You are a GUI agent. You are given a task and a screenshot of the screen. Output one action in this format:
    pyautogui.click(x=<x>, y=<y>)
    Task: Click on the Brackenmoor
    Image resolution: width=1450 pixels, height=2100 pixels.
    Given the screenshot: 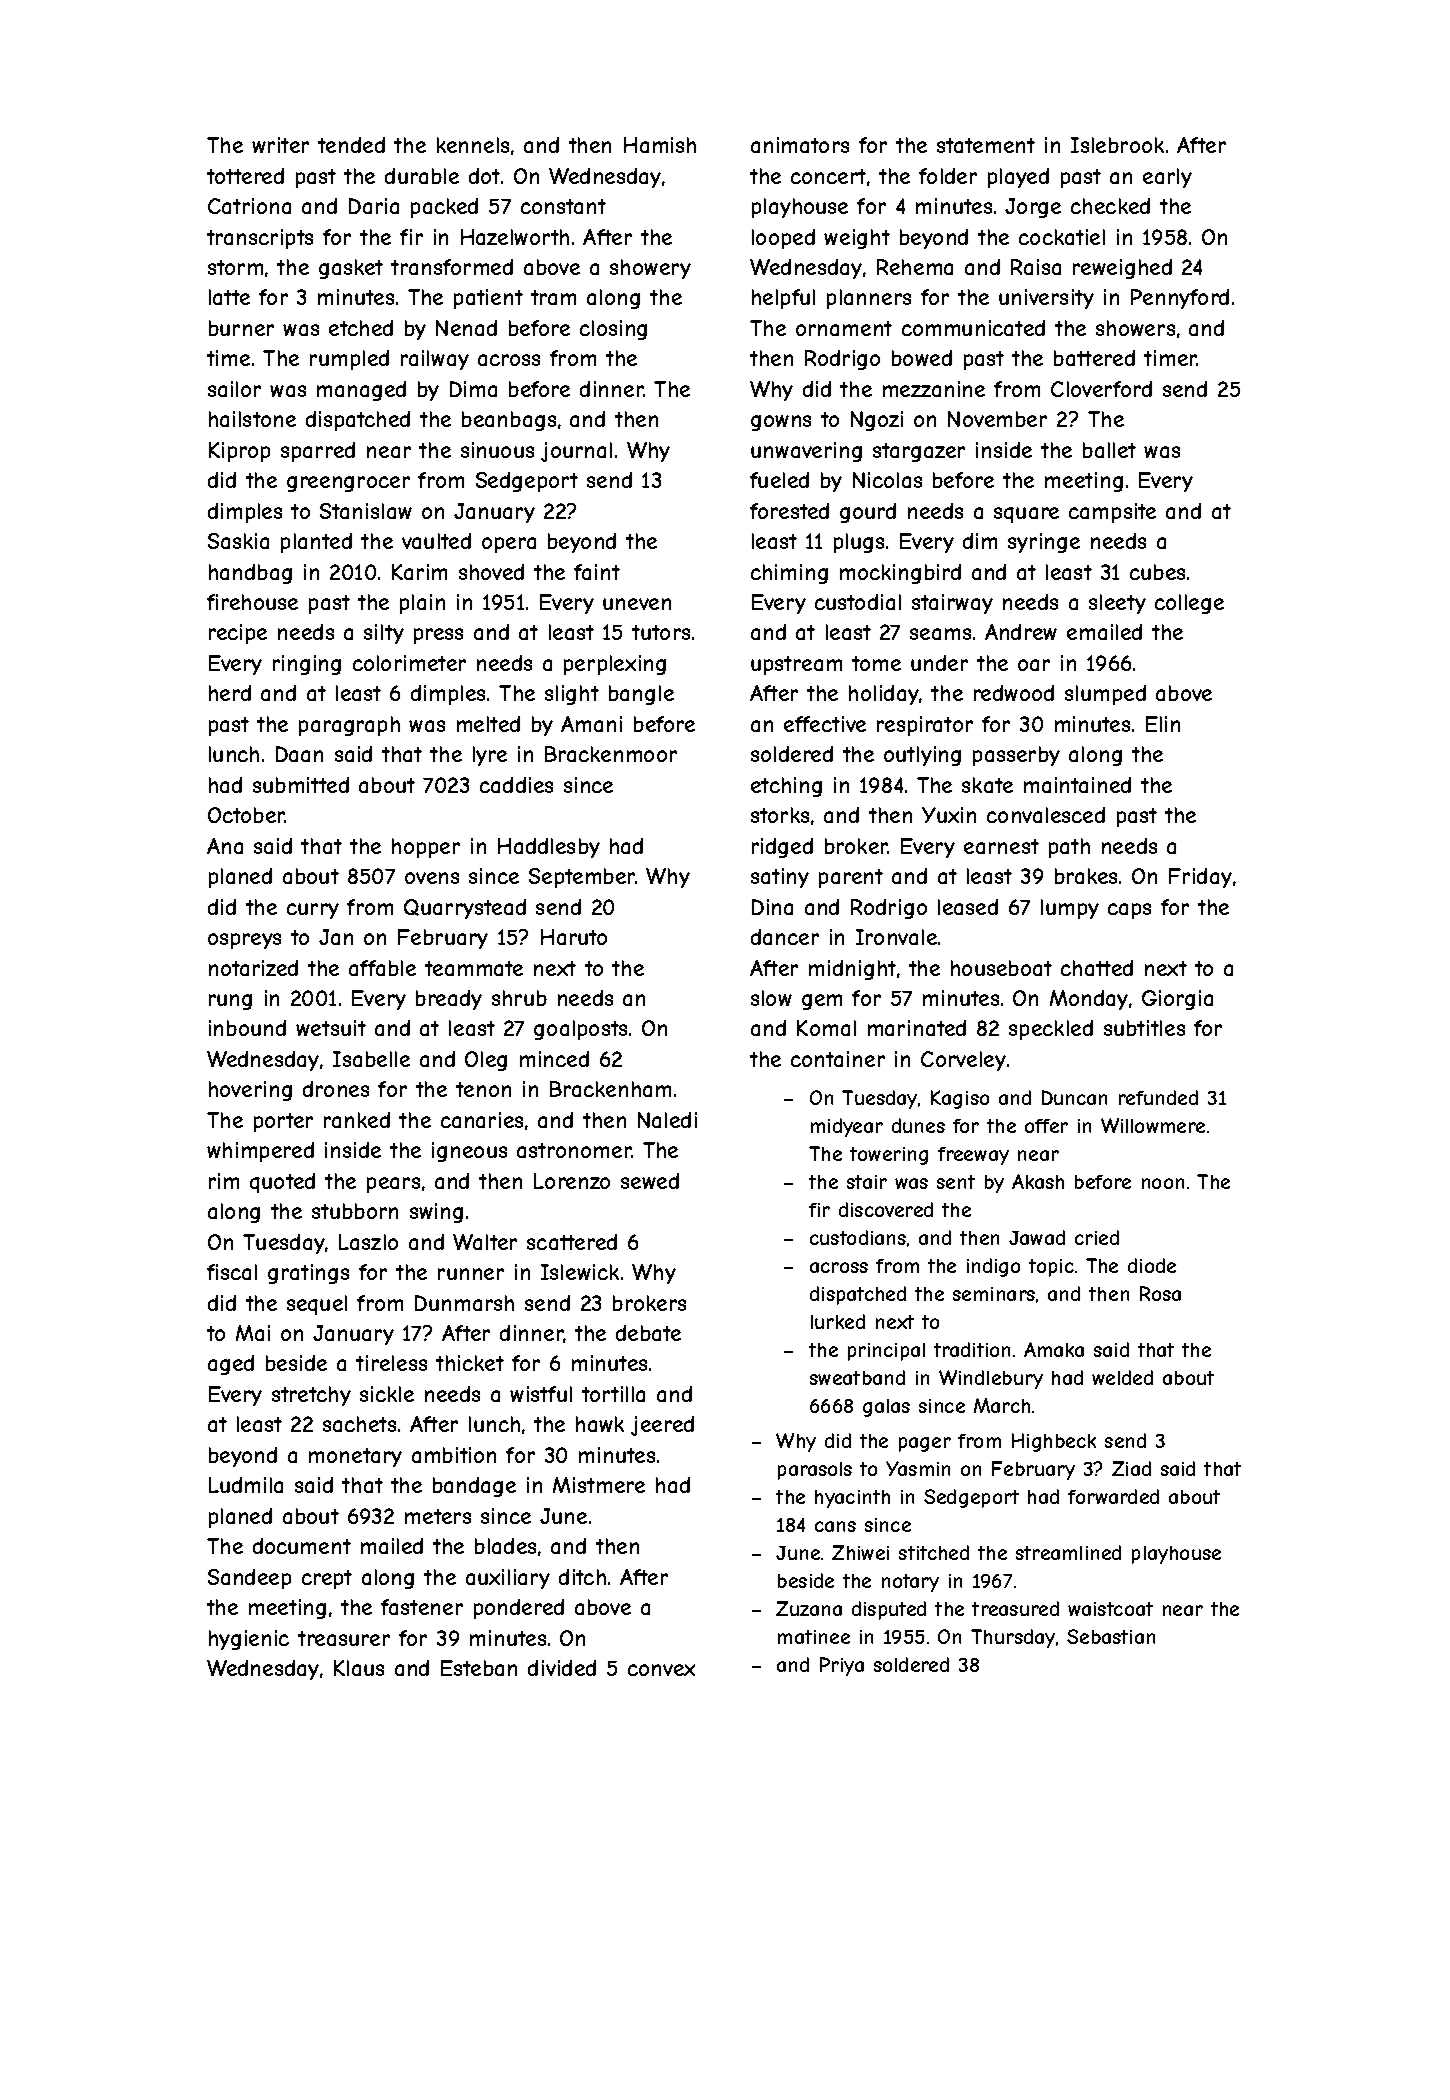 What is the action you would take?
    pyautogui.click(x=611, y=754)
